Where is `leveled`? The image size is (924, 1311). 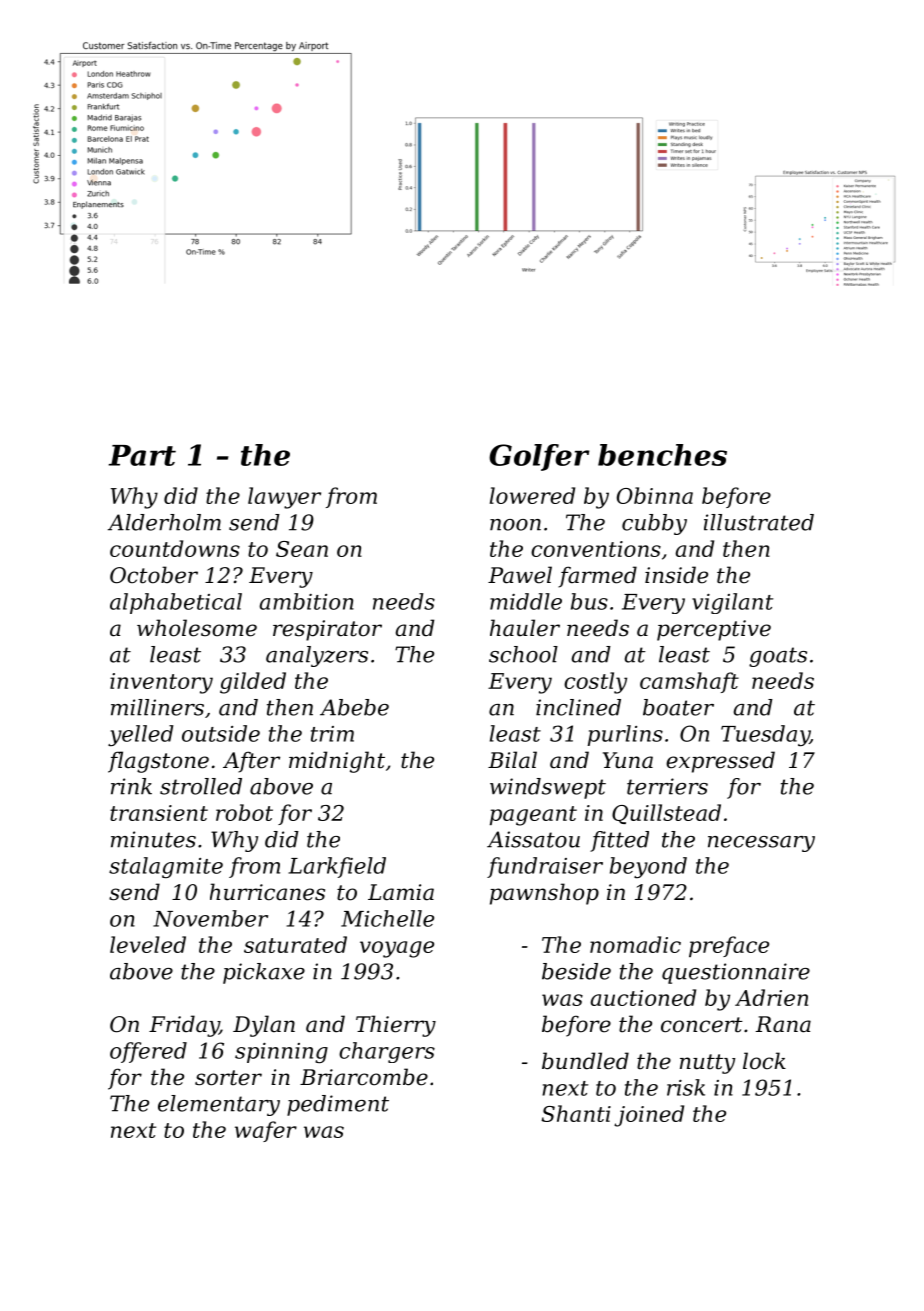 leveled is located at coordinates (148, 944).
